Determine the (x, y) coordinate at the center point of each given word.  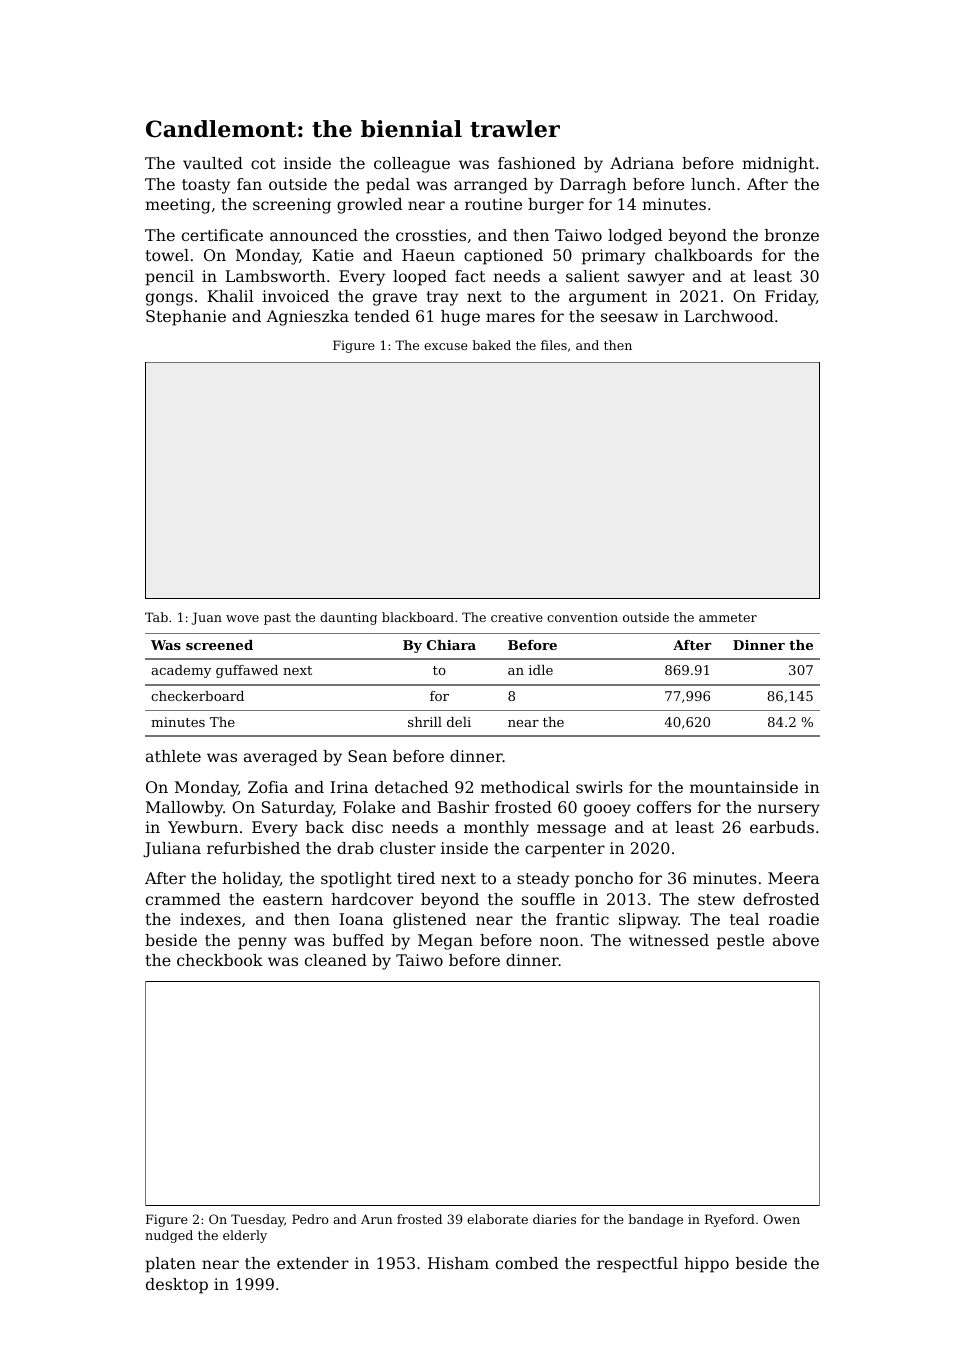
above (796, 940)
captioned (503, 257)
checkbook (220, 960)
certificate (222, 235)
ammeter (728, 617)
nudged (169, 1236)
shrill (425, 722)
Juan (206, 618)
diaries (554, 1219)
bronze (792, 235)
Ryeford (730, 1220)
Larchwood (729, 316)
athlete (173, 756)
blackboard (418, 617)
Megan (445, 942)
